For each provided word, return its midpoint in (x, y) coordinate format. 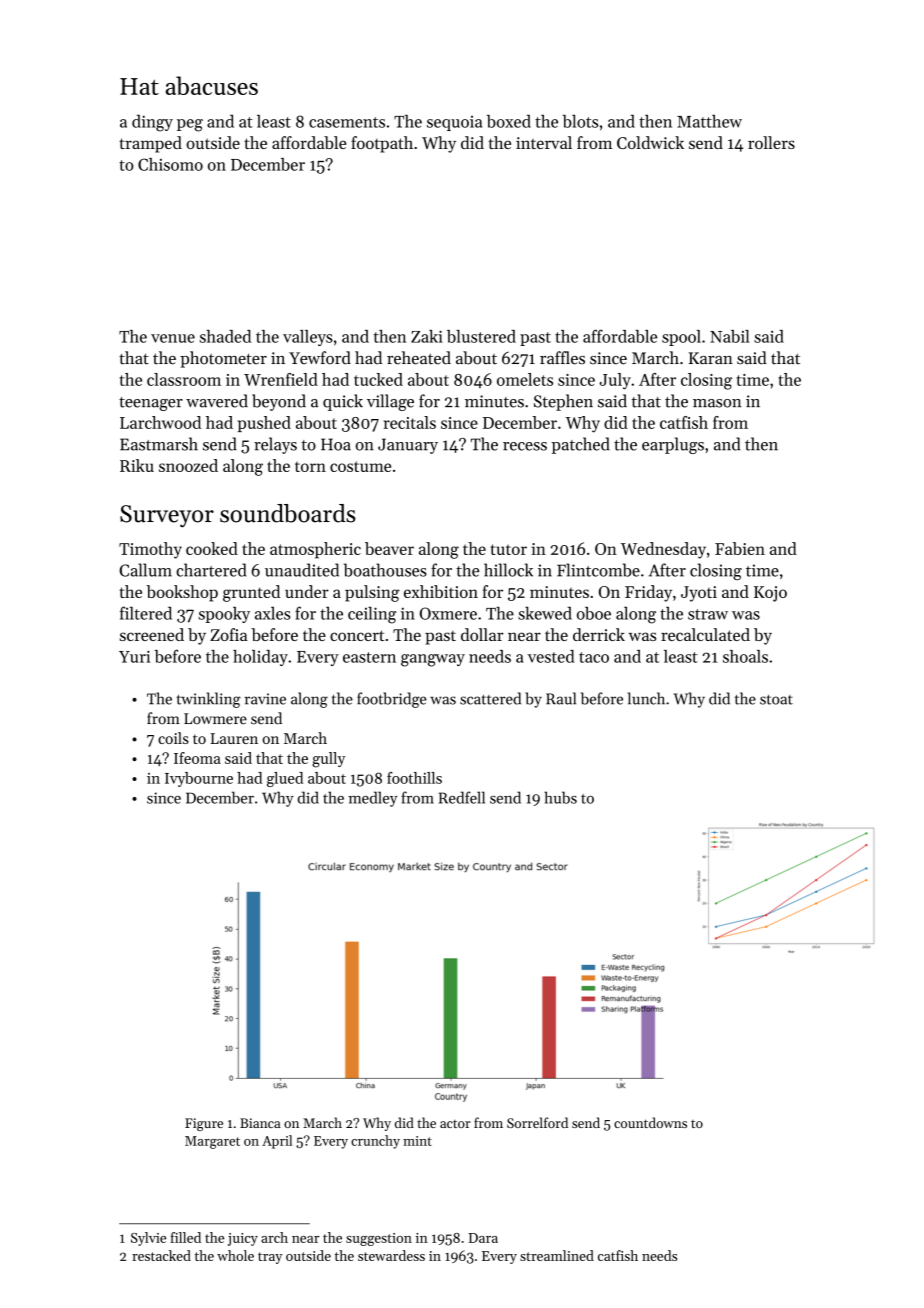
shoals (745, 656)
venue (173, 338)
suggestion (379, 1239)
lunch (646, 698)
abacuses (212, 85)
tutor (509, 549)
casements (347, 122)
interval (544, 142)
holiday (260, 658)
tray (270, 1258)
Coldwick (650, 142)
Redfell (462, 797)
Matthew (709, 121)
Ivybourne (199, 779)
